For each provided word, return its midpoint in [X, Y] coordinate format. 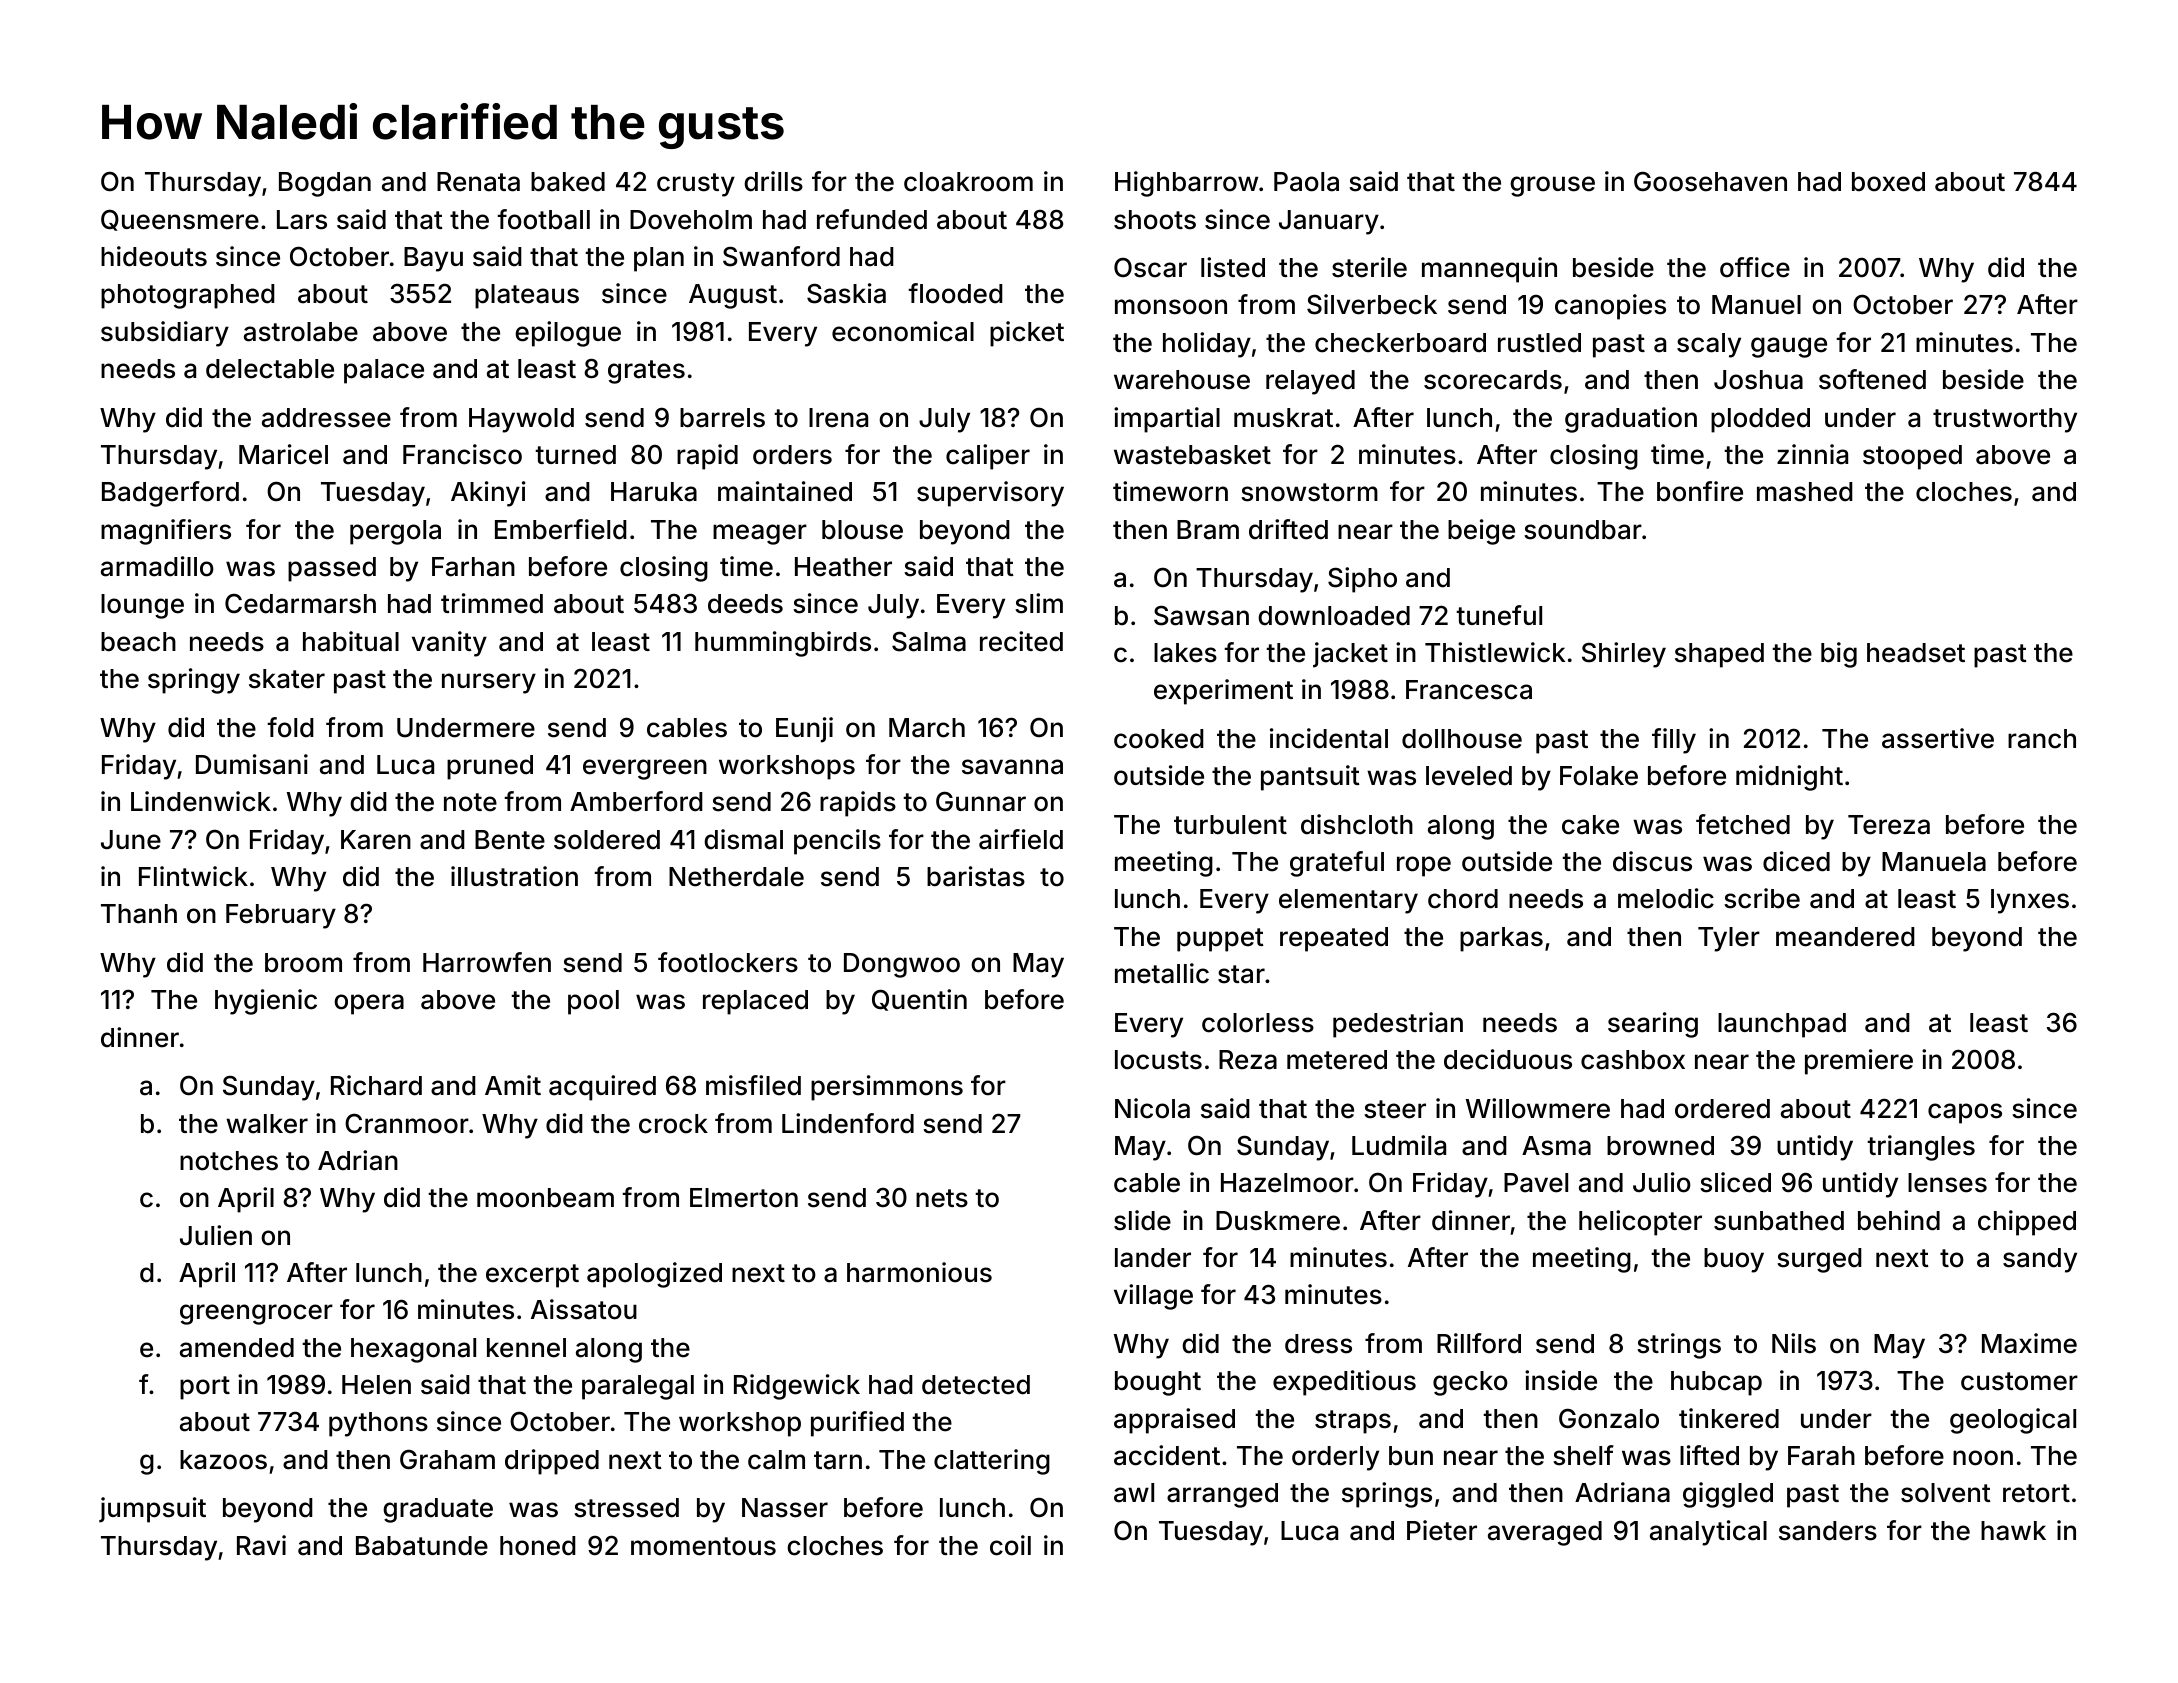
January [1329, 222]
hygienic [266, 1002]
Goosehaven [1710, 181]
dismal [743, 839]
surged [1819, 1260]
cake [1590, 825]
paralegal [638, 1387]
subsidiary [165, 334]
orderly [1335, 1458]
